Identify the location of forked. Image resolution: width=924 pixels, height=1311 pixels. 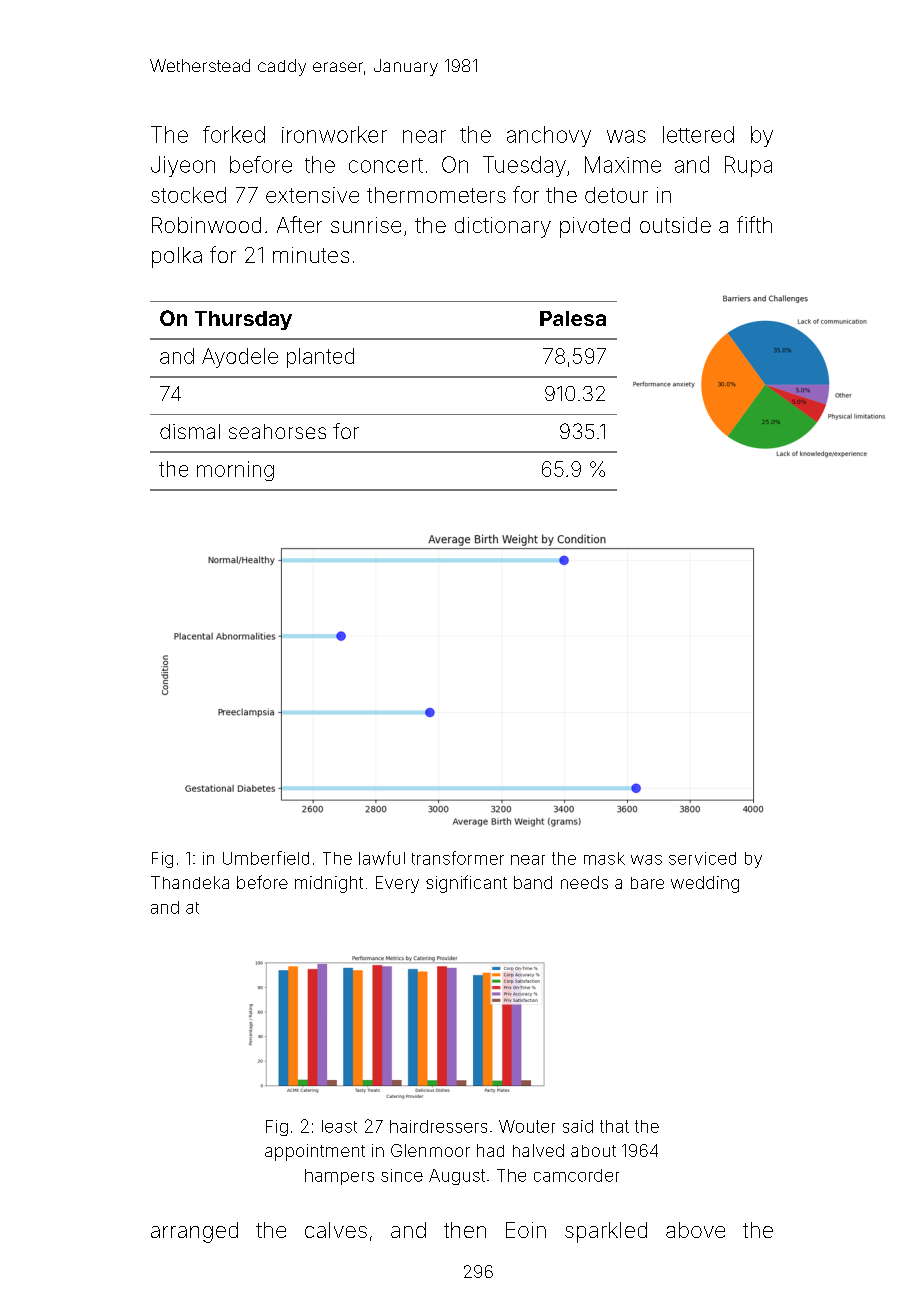
(234, 134).
